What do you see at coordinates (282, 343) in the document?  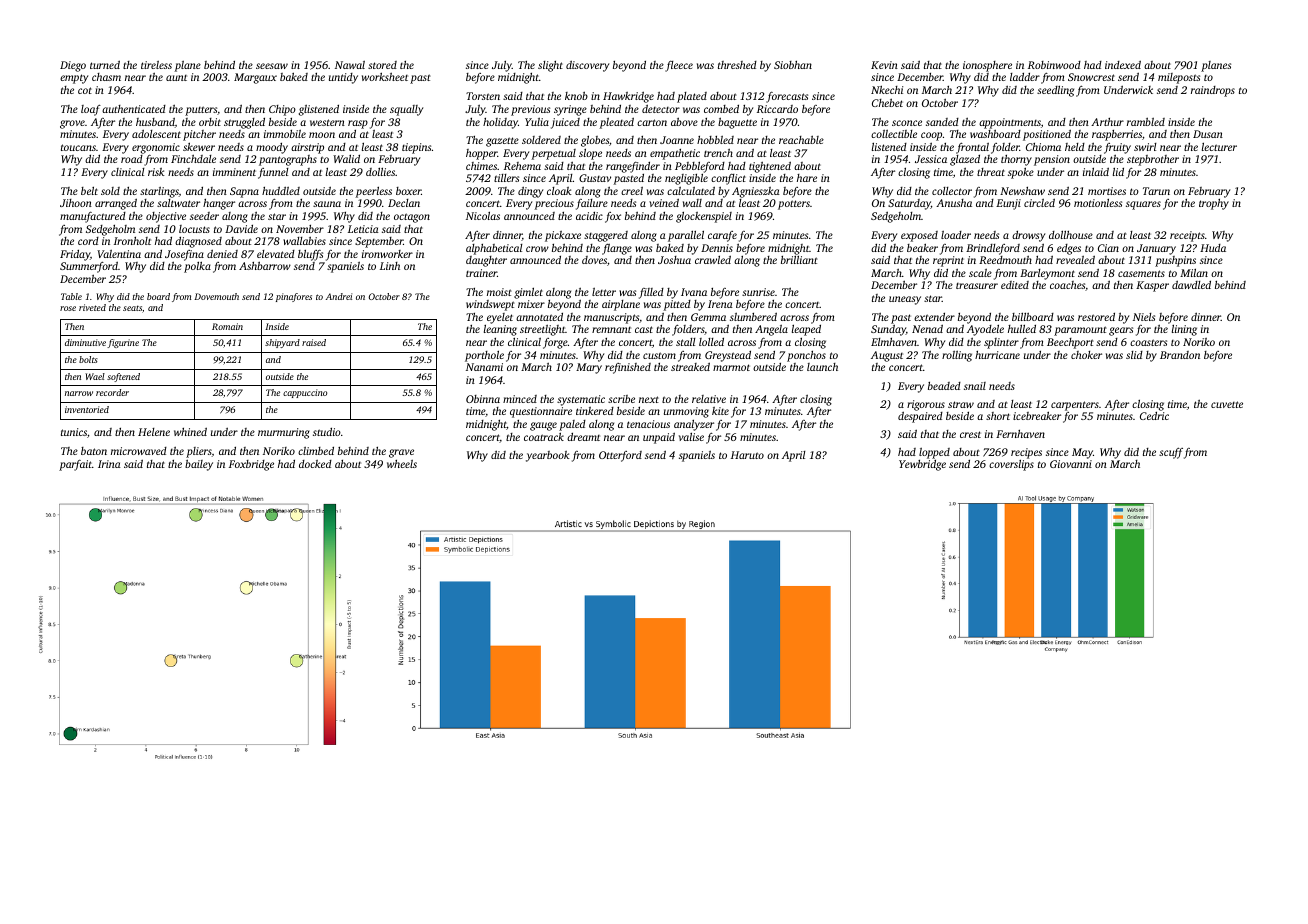 I see `shipyard` at bounding box center [282, 343].
